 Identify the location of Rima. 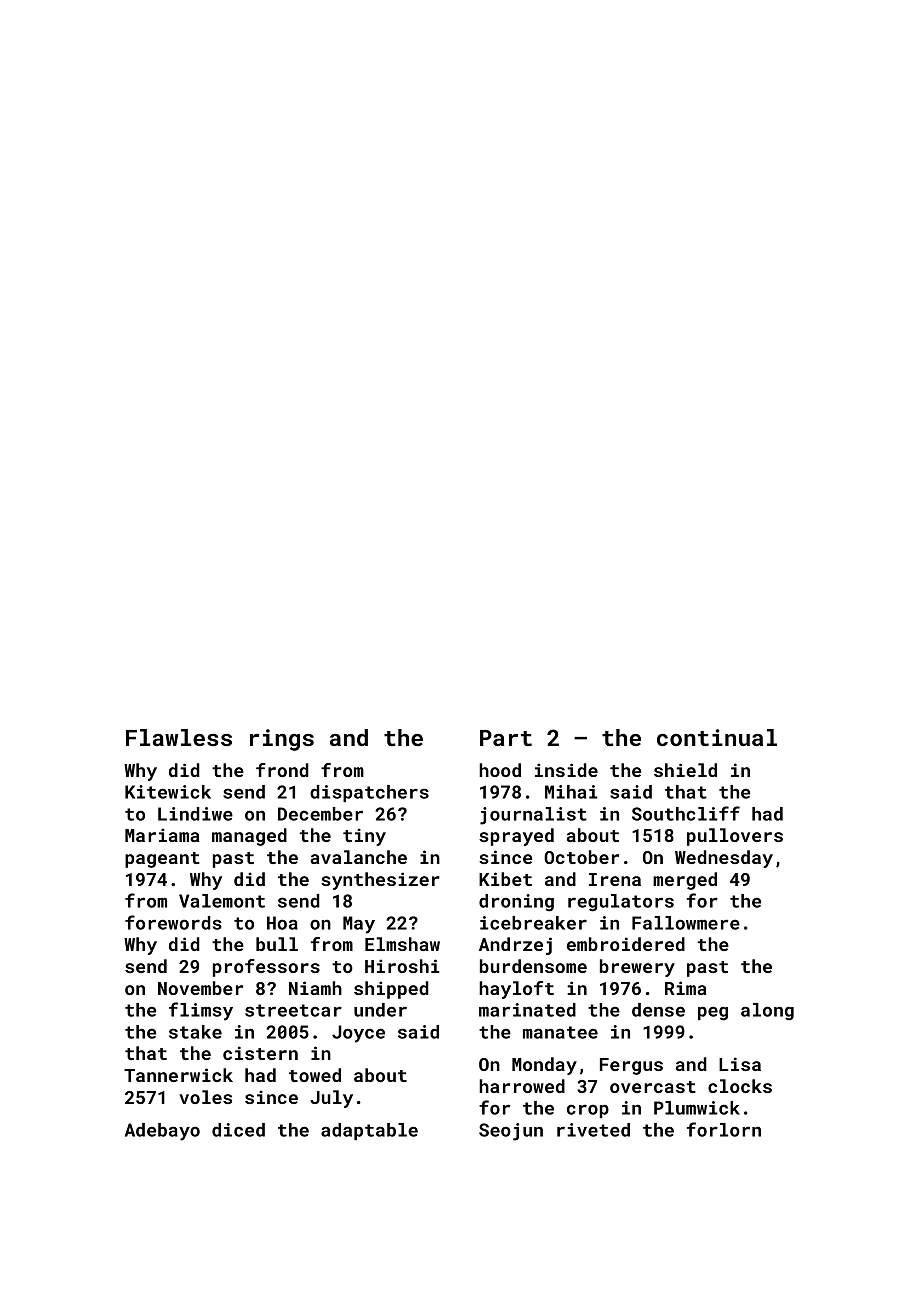
(686, 988).
